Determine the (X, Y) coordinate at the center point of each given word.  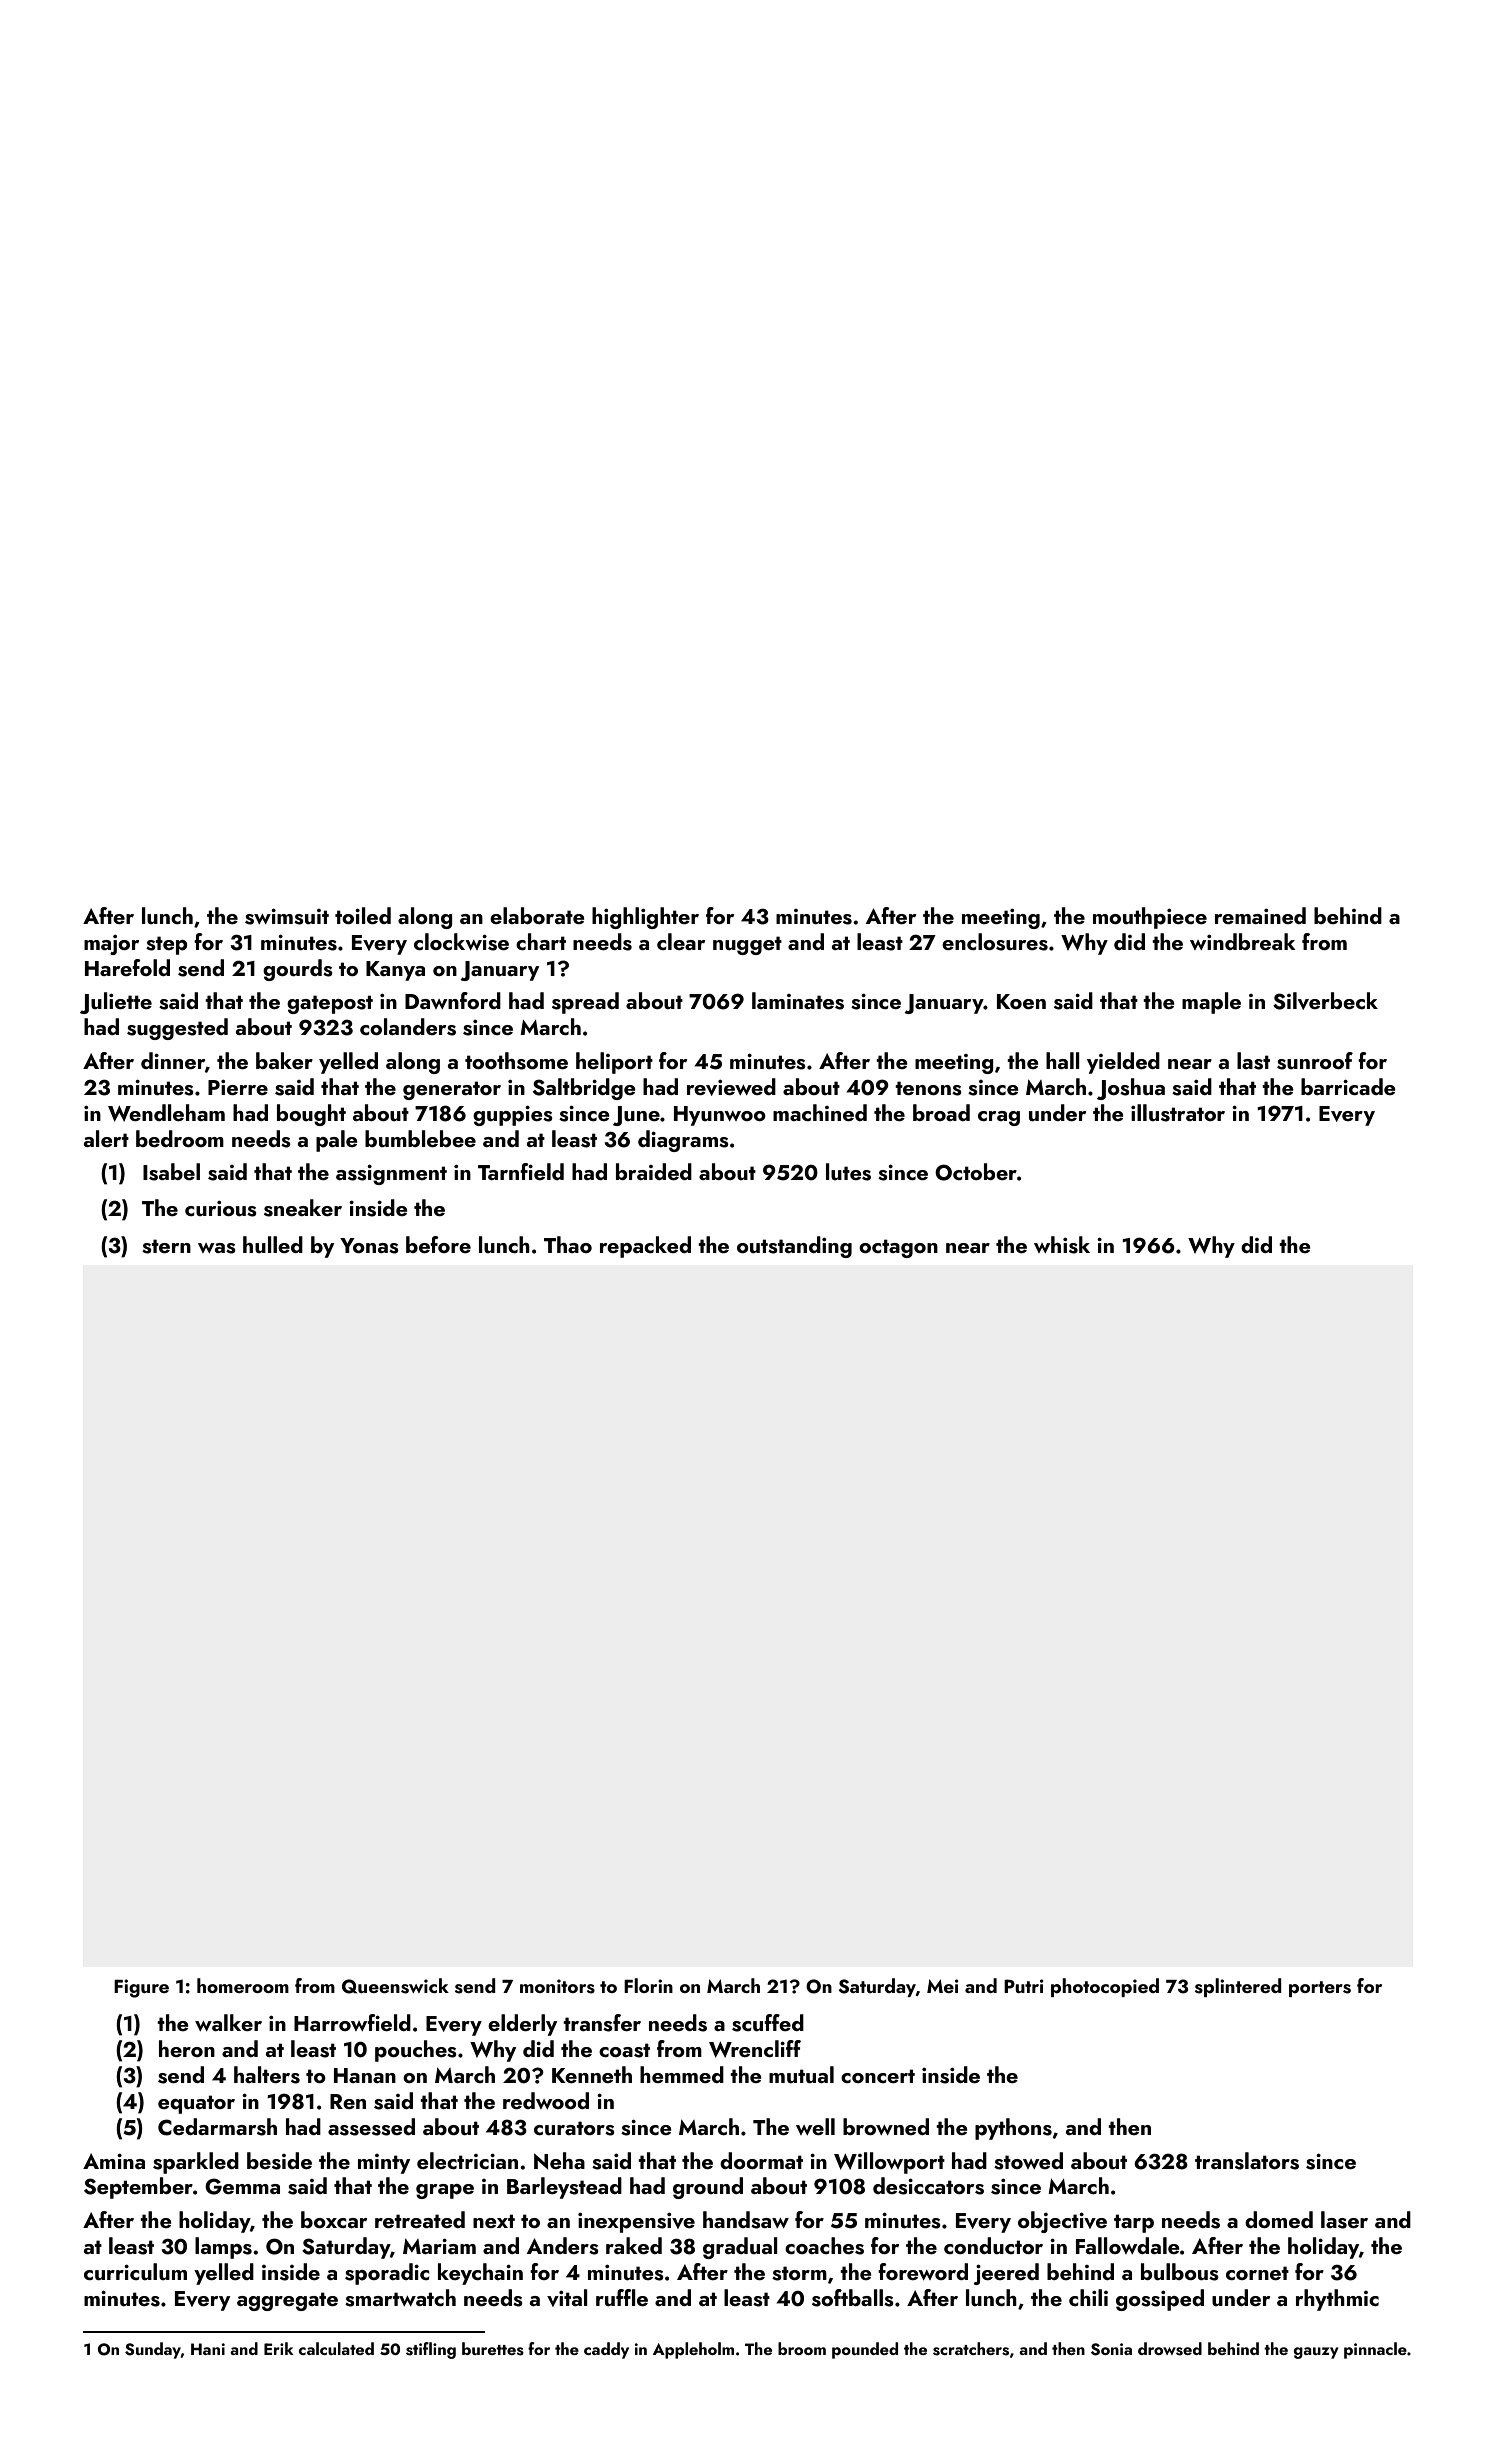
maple (1211, 1003)
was (217, 1248)
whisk (1062, 1245)
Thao (568, 1244)
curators (574, 2128)
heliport (614, 1063)
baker (284, 1060)
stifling (431, 2350)
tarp (1134, 2223)
